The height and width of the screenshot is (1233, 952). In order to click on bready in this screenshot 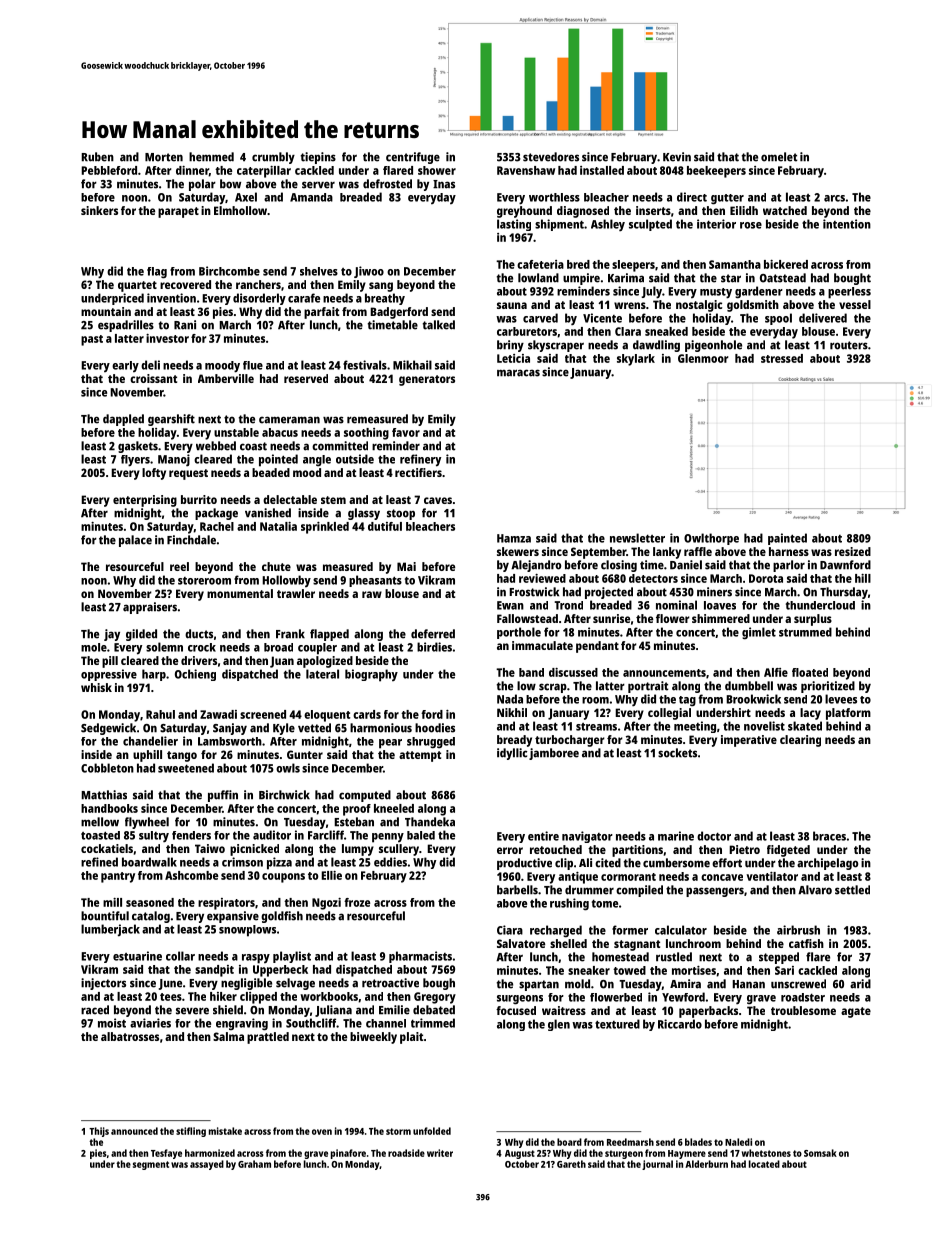, I will do `click(514, 741)`.
